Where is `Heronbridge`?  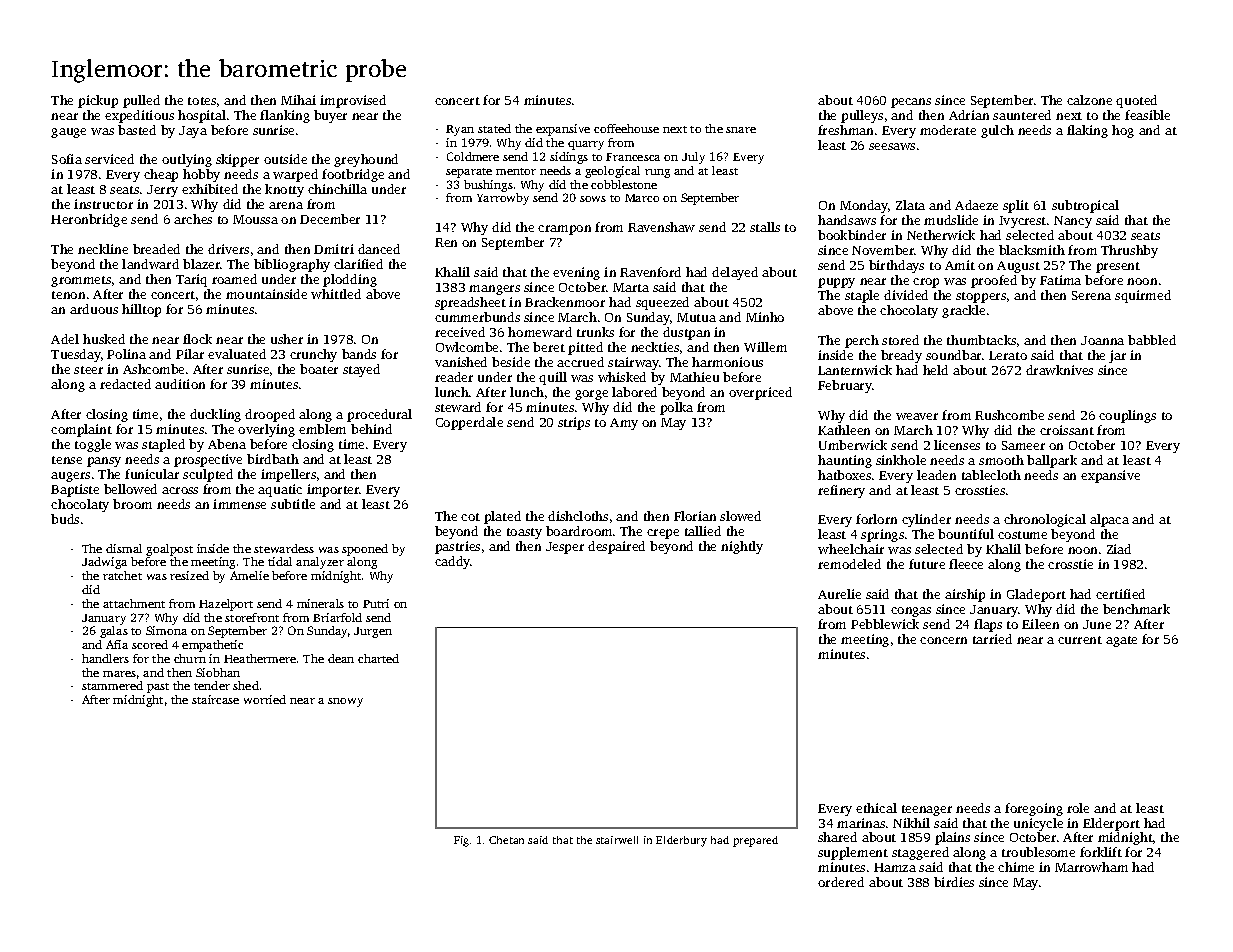
Heronbridge is located at coordinates (89, 220).
